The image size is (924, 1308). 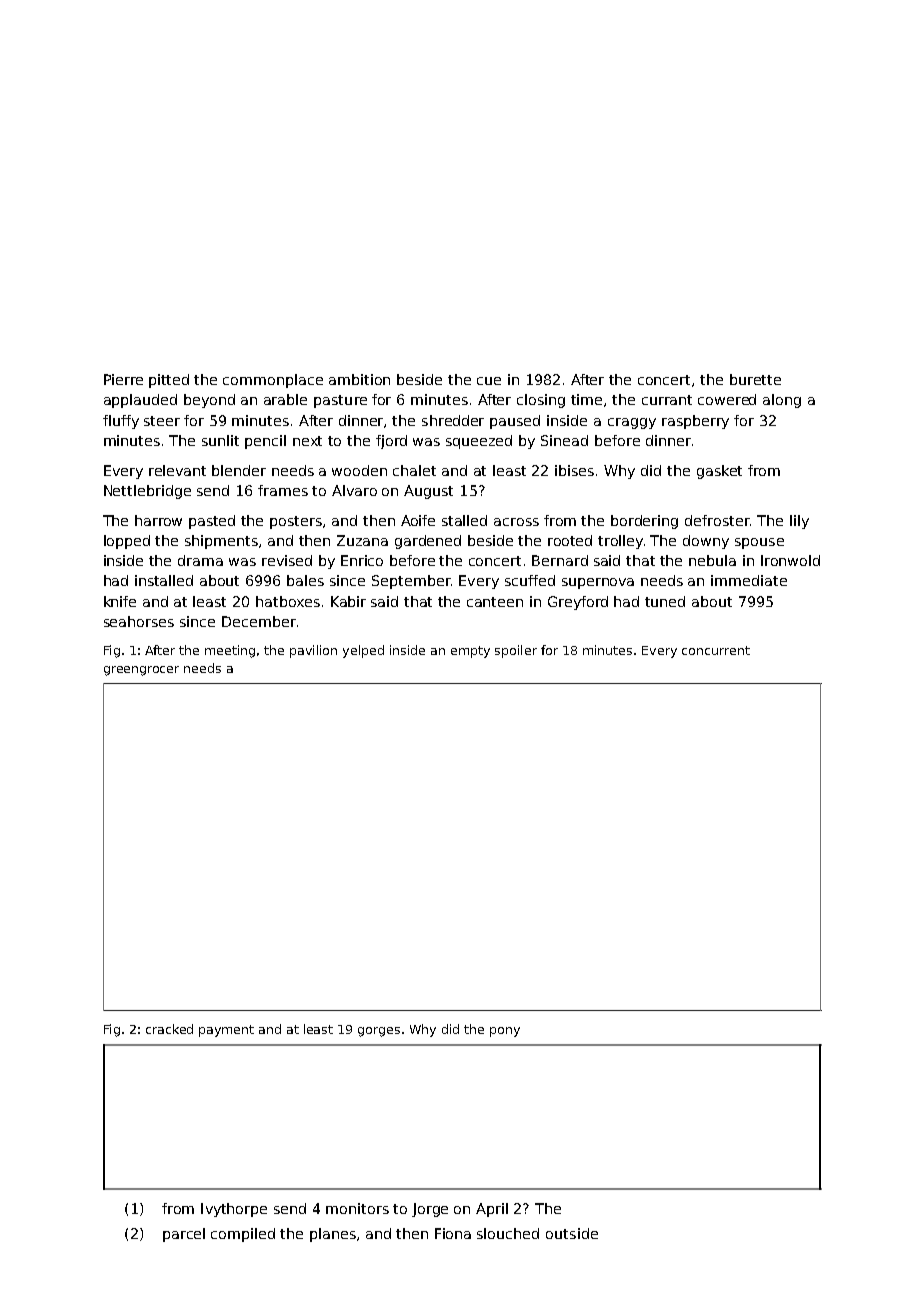 I want to click on yelped, so click(x=363, y=651).
